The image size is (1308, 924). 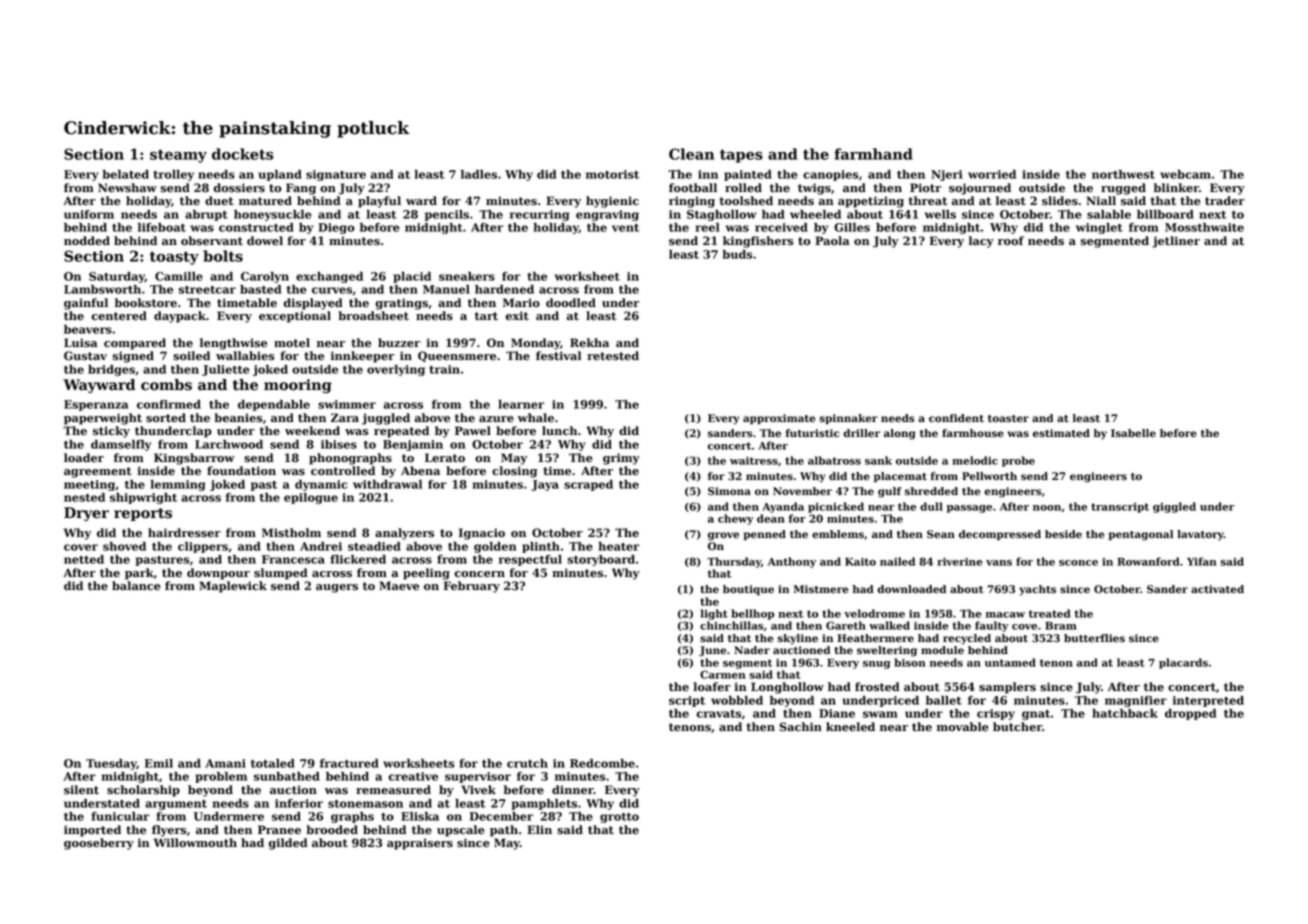 I want to click on dockets, so click(x=242, y=154).
